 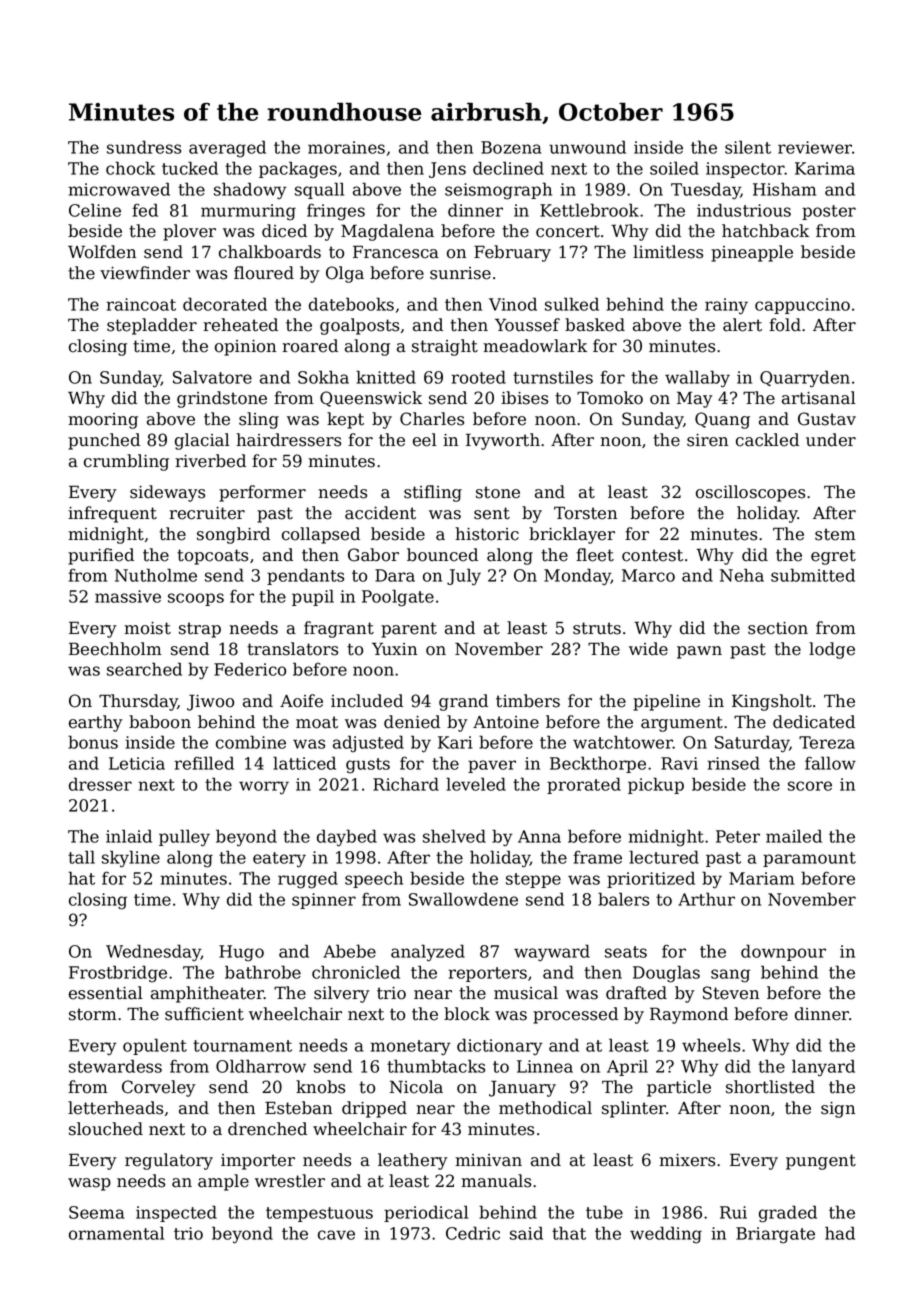 I want to click on Wolfden, so click(x=102, y=252).
